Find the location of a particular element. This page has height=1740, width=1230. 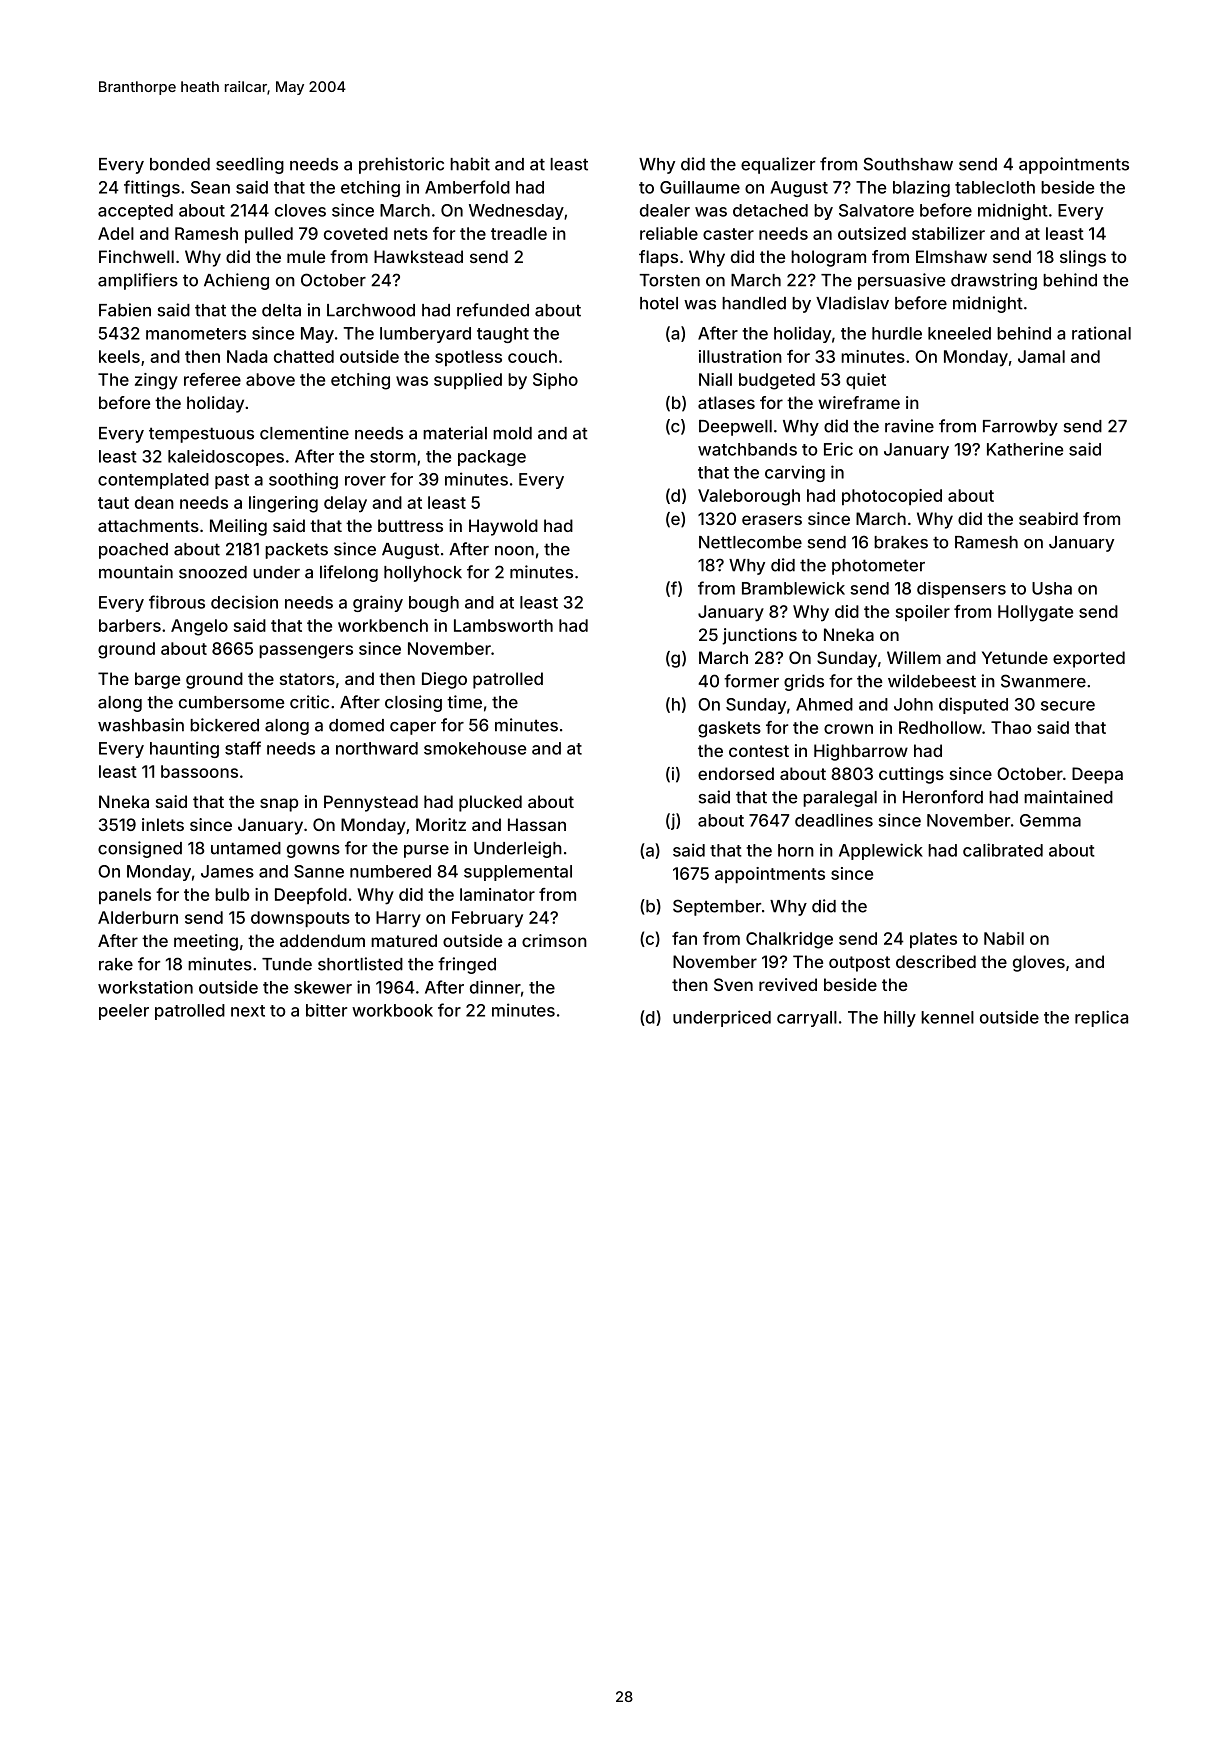

dinner is located at coordinates (495, 987).
